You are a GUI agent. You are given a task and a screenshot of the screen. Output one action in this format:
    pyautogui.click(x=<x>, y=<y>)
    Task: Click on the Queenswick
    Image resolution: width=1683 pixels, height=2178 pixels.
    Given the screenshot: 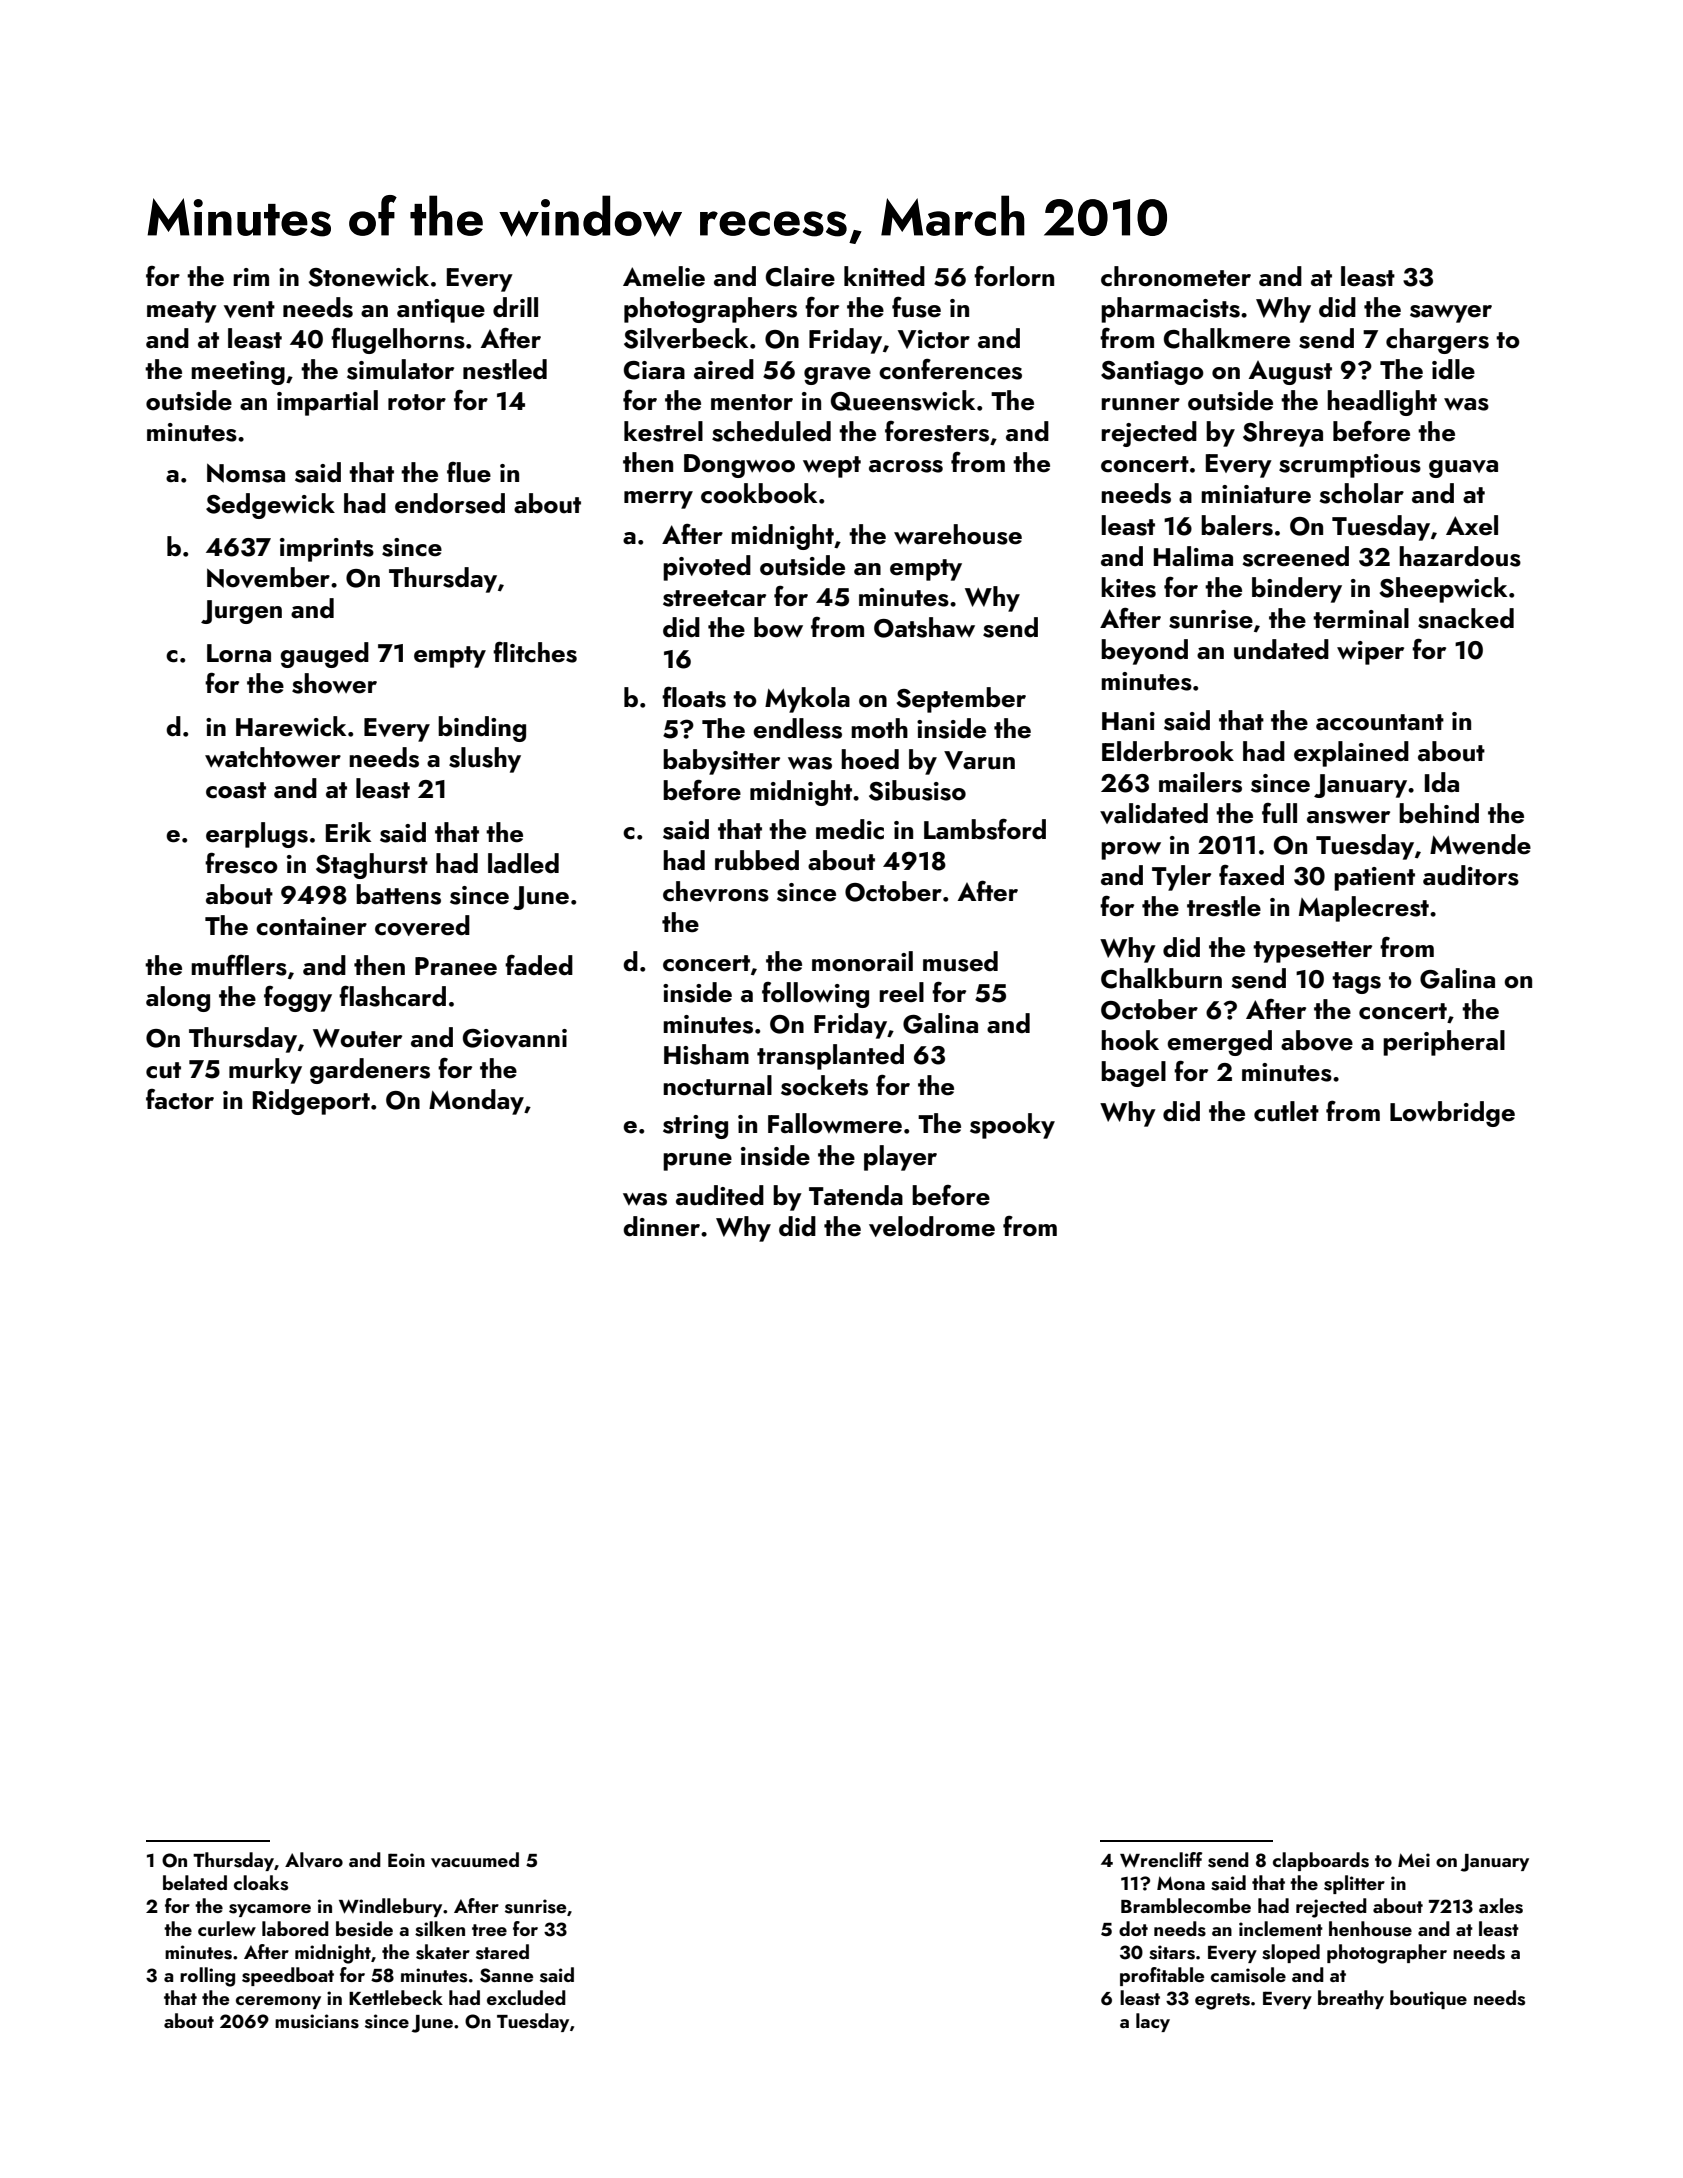 What is the action you would take?
    pyautogui.click(x=903, y=400)
